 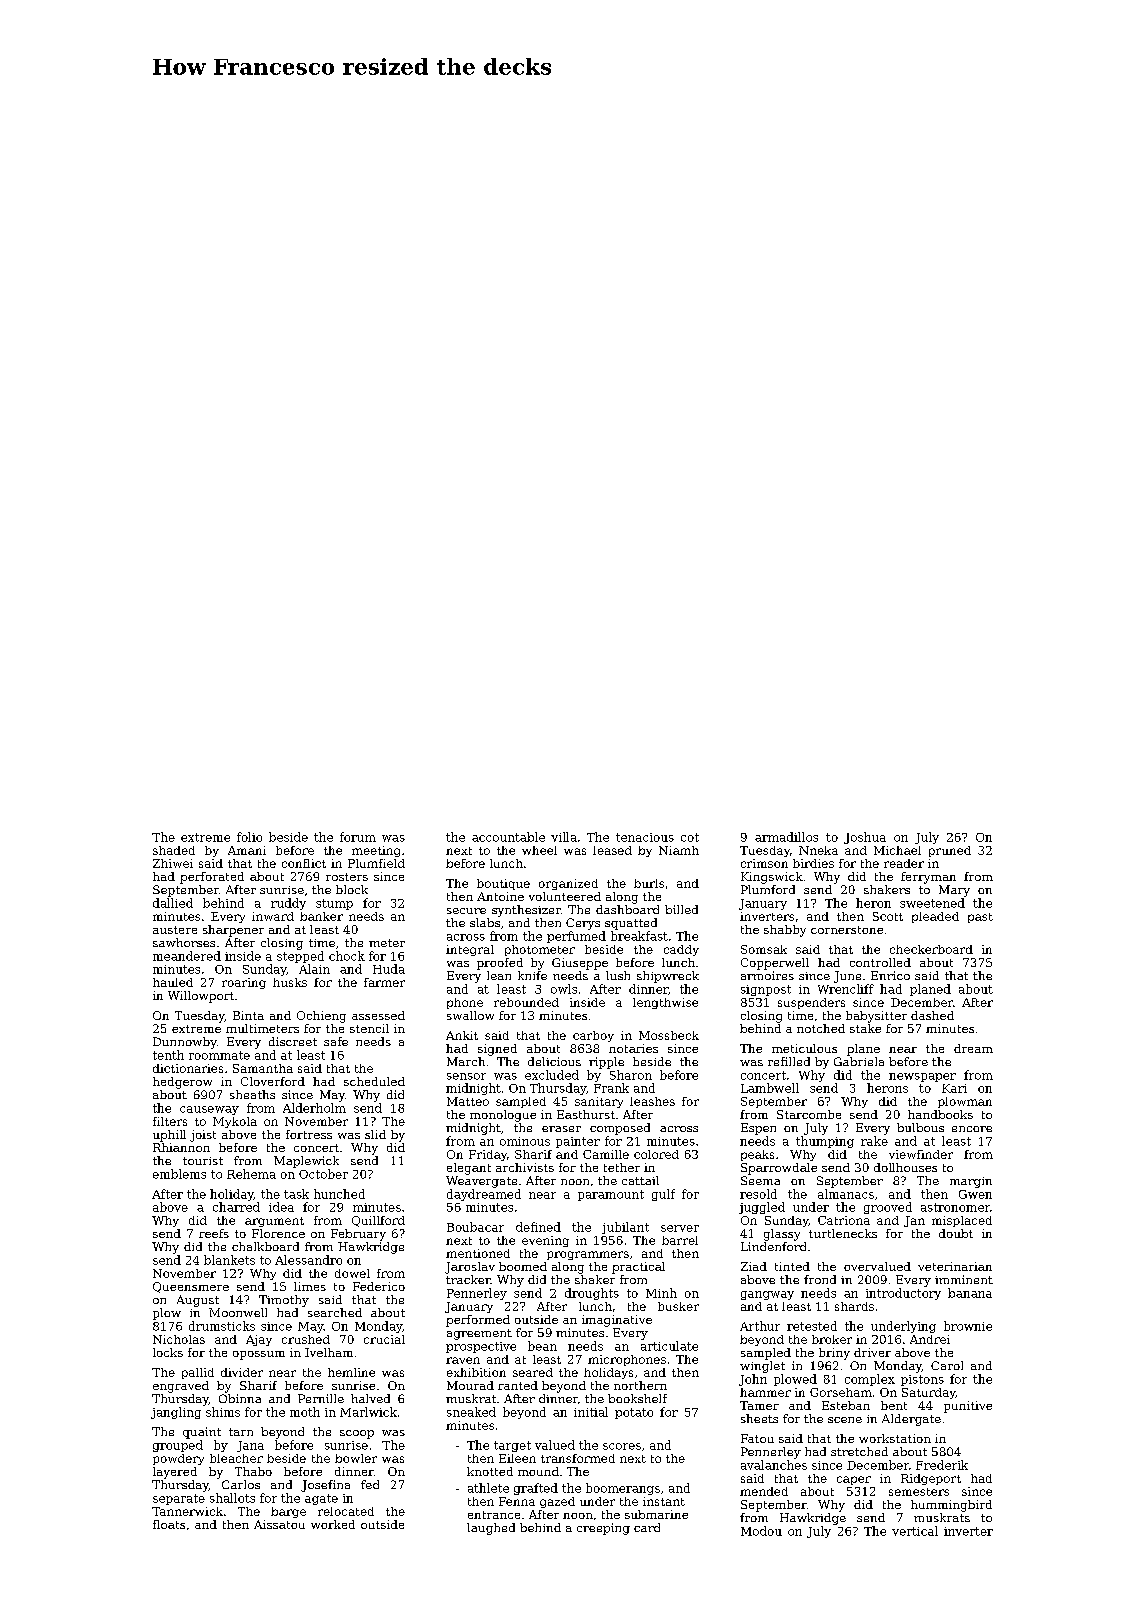 I want to click on tracker, so click(x=468, y=1279).
